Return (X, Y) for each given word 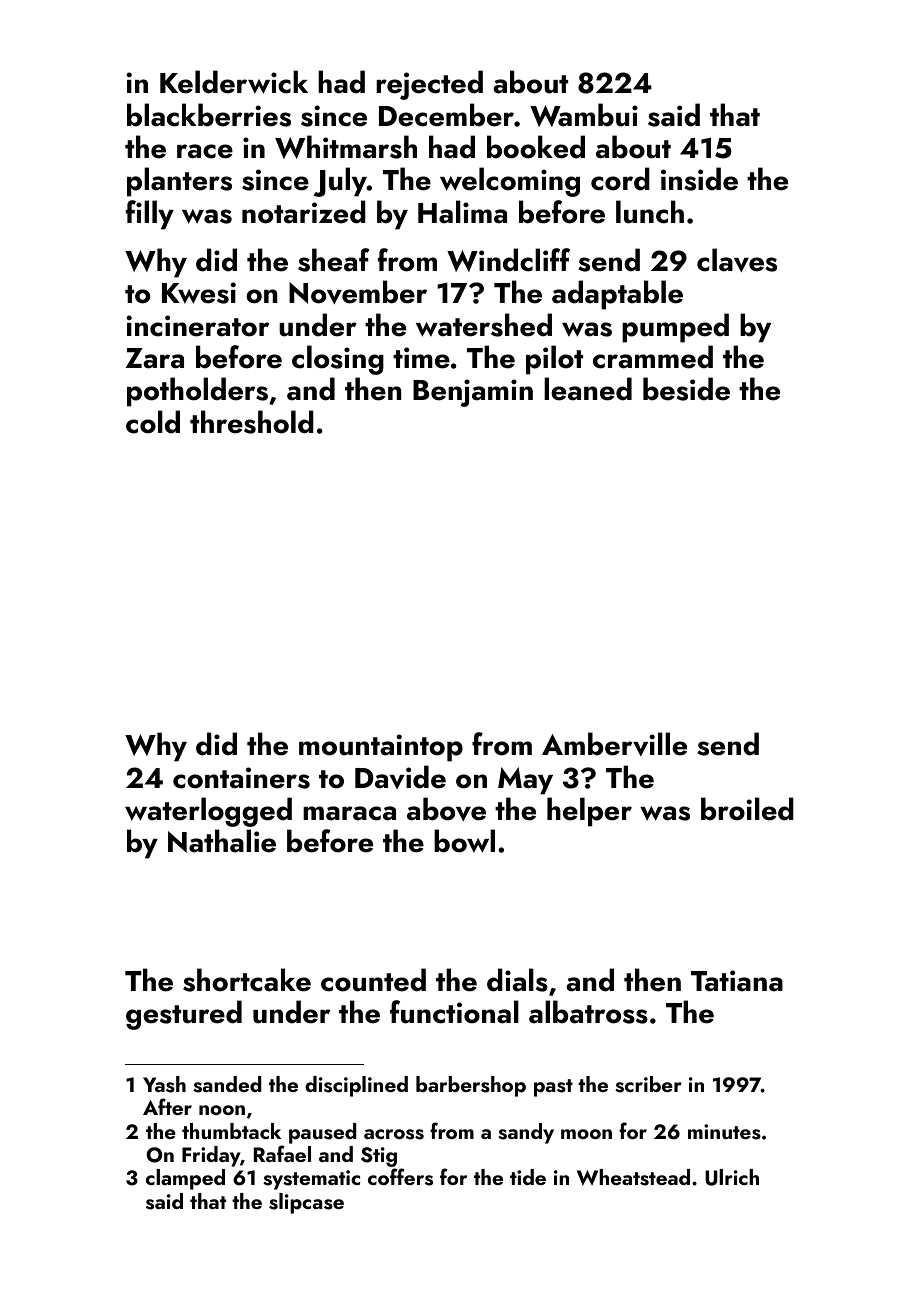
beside (686, 389)
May (525, 781)
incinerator (197, 326)
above (446, 809)
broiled (747, 809)
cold (153, 422)
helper (589, 812)
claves (737, 260)
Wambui (584, 115)
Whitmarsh (346, 147)
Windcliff (508, 260)
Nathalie (222, 841)
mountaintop (381, 748)
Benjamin (473, 393)
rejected (429, 85)
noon (222, 1110)
